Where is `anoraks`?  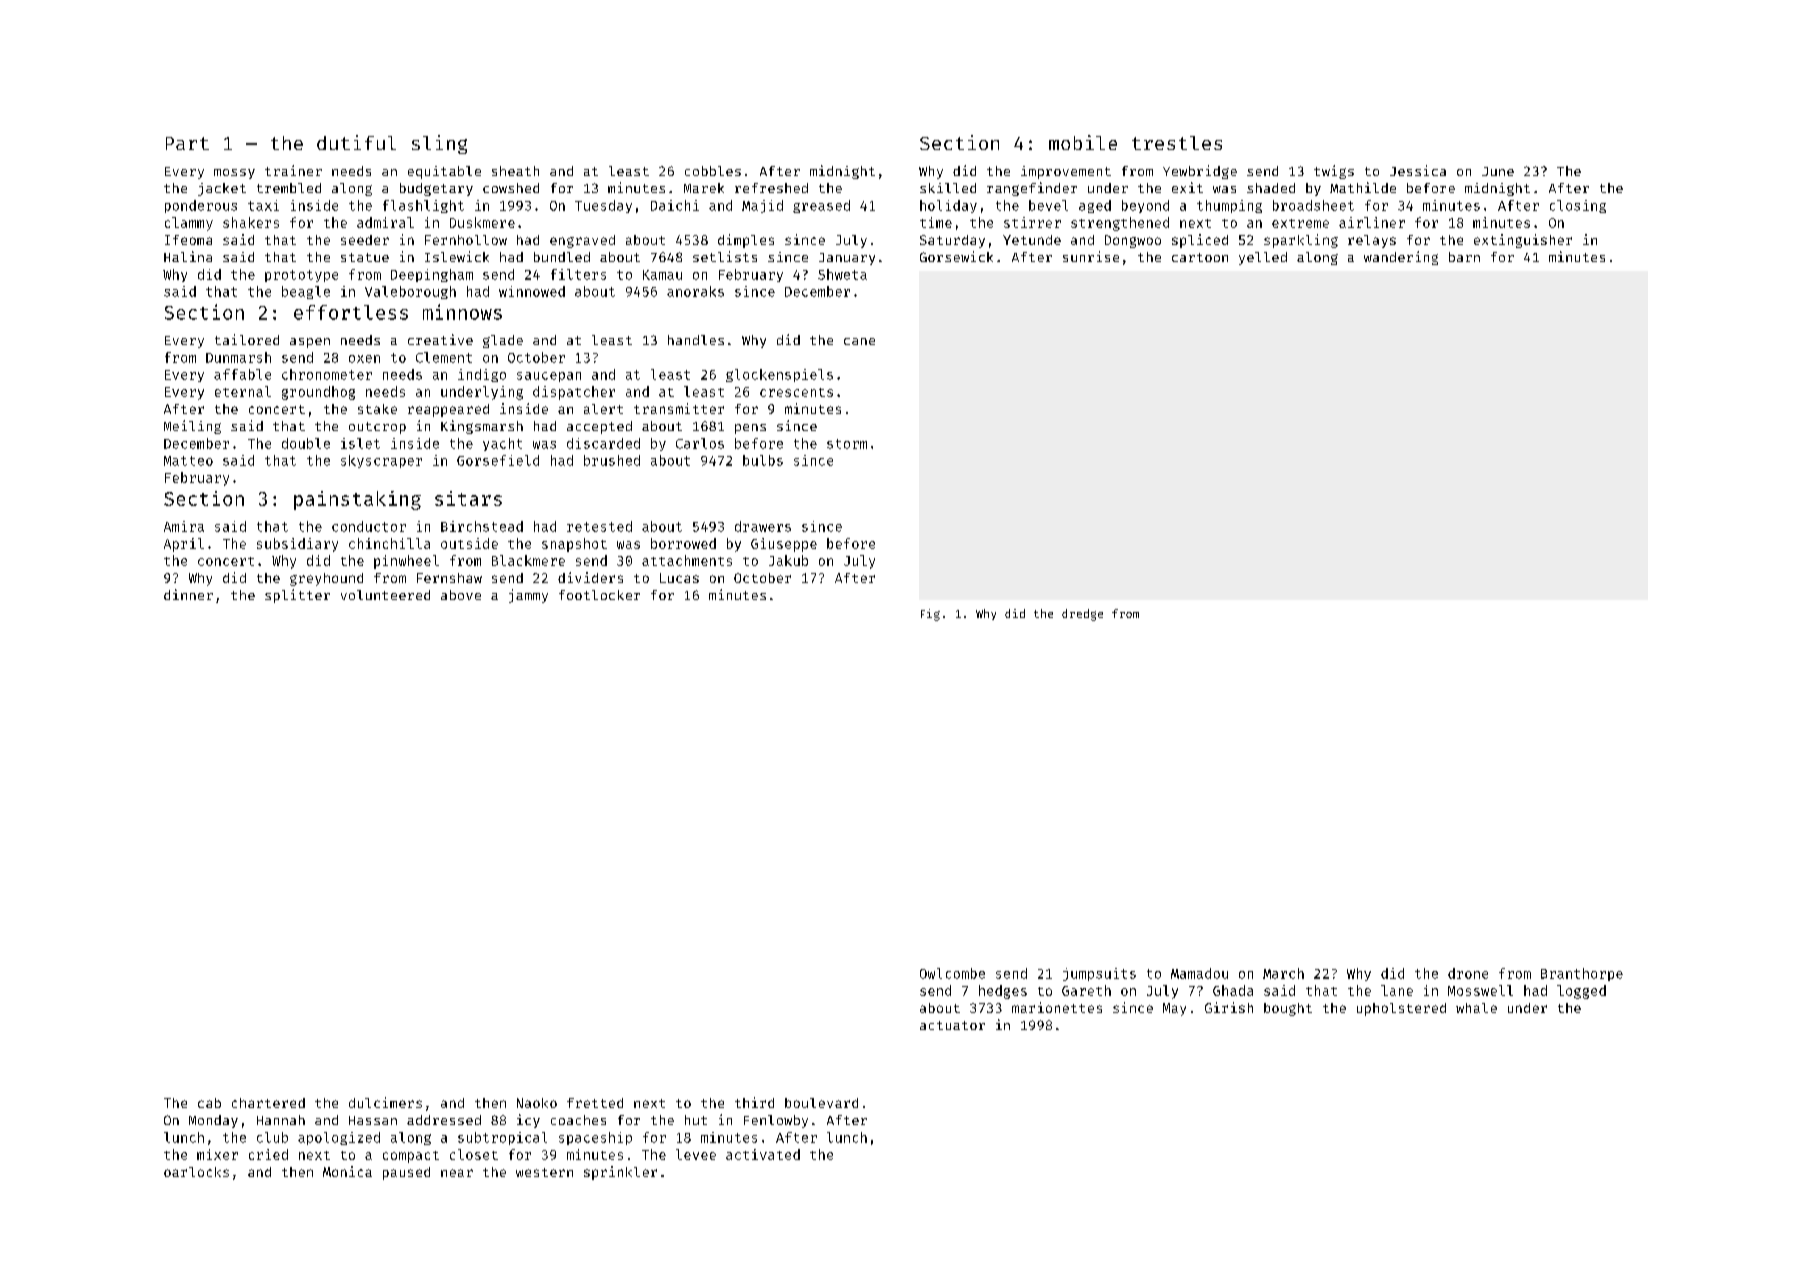 anoraks is located at coordinates (695, 291).
